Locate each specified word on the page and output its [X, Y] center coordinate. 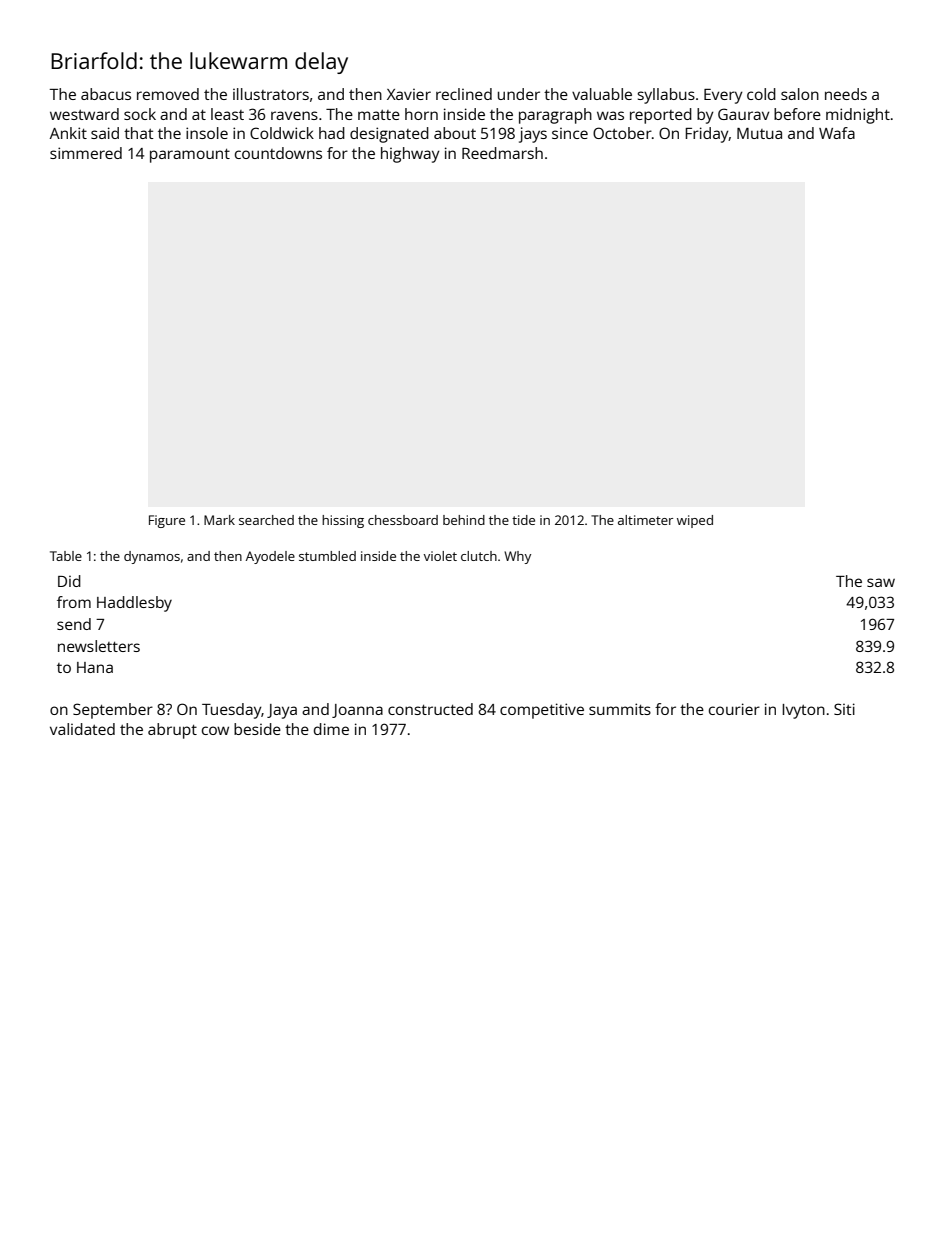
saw [881, 582]
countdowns [278, 153]
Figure [167, 521]
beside [257, 729]
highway [410, 155]
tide [523, 520]
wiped [695, 521]
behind [464, 520]
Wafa [837, 133]
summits [620, 709]
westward [84, 114]
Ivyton [803, 711]
